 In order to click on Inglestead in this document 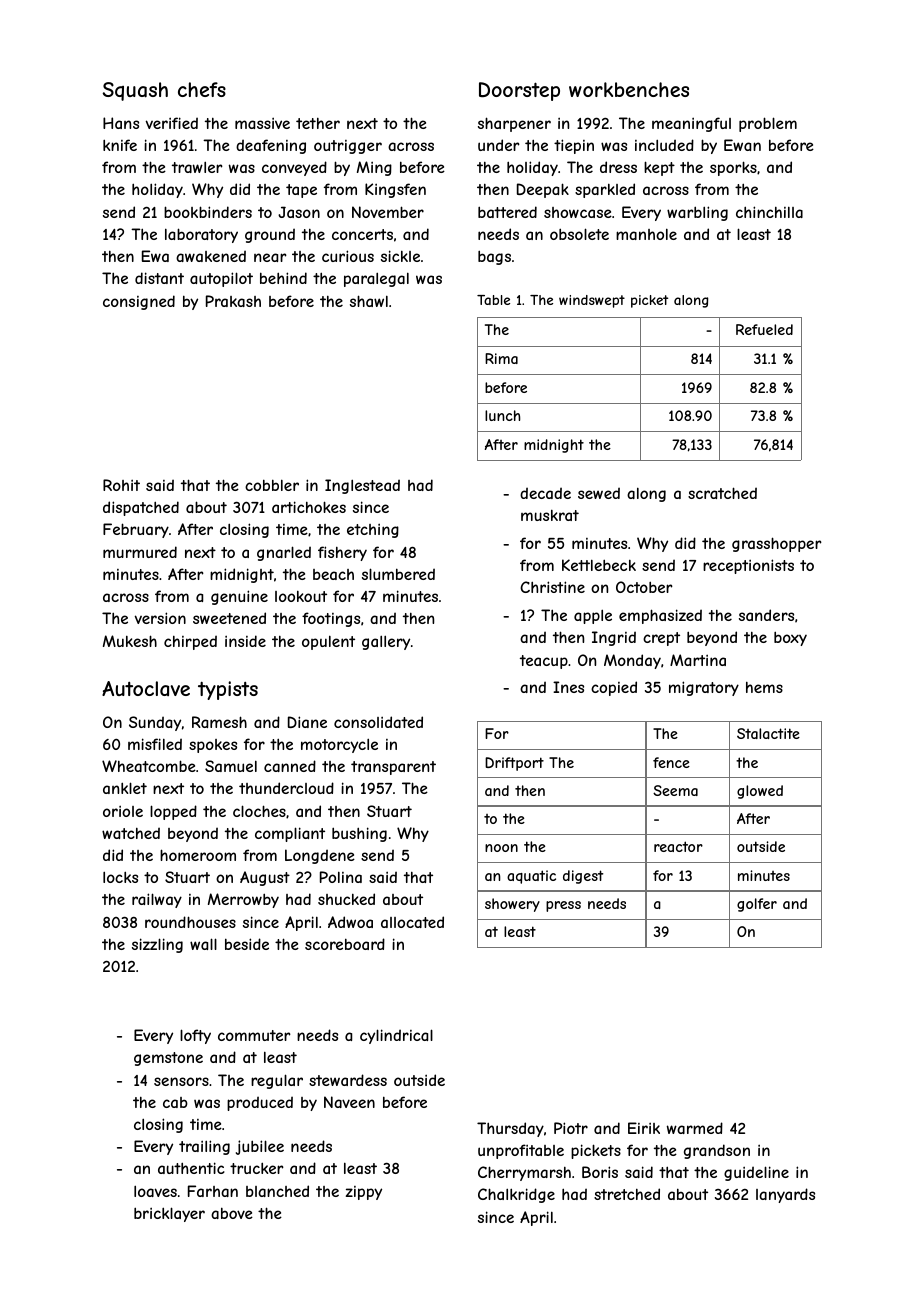, I will do `click(362, 486)`.
